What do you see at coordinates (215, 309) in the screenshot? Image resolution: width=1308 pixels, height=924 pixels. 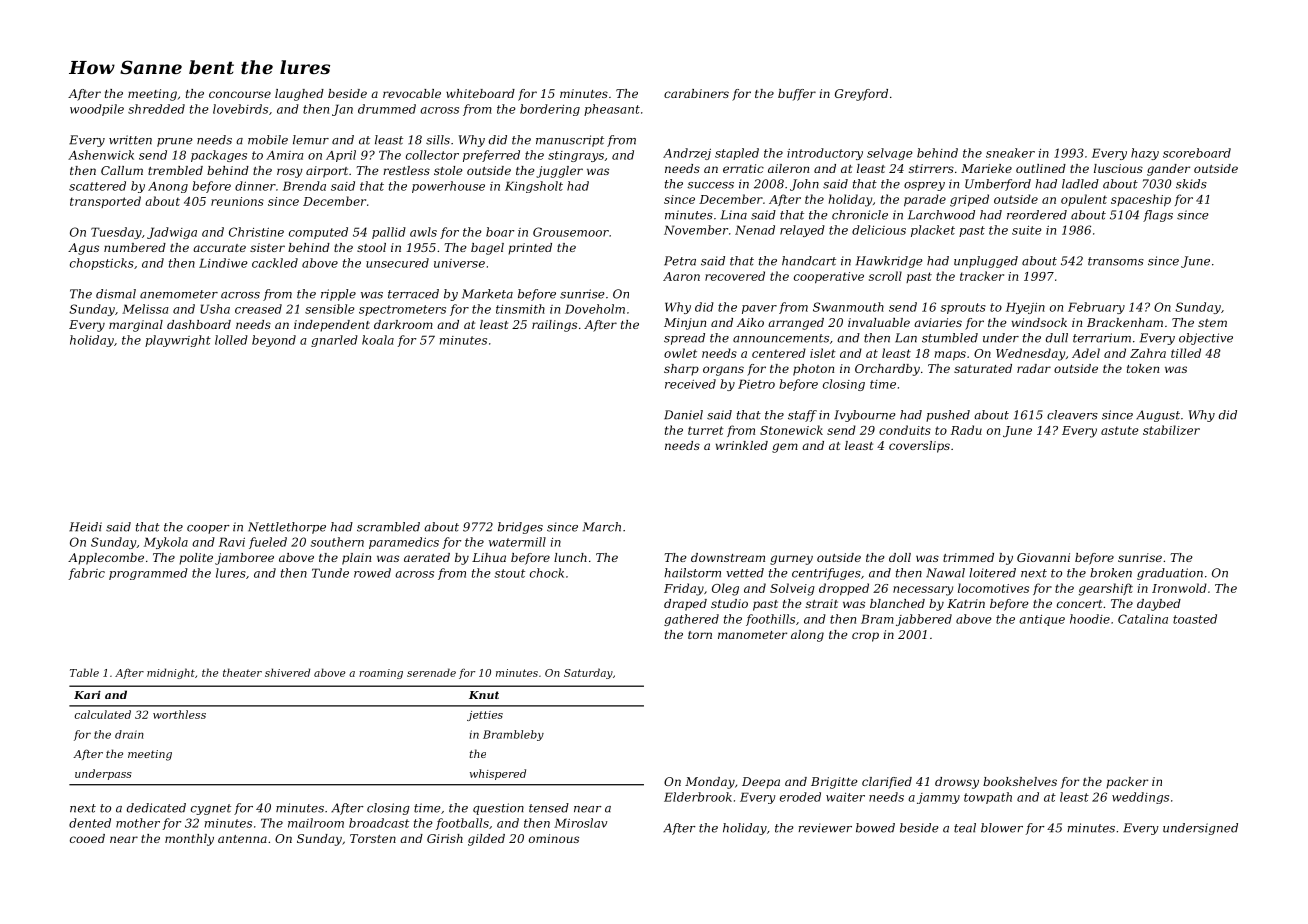 I see `Usha` at bounding box center [215, 309].
